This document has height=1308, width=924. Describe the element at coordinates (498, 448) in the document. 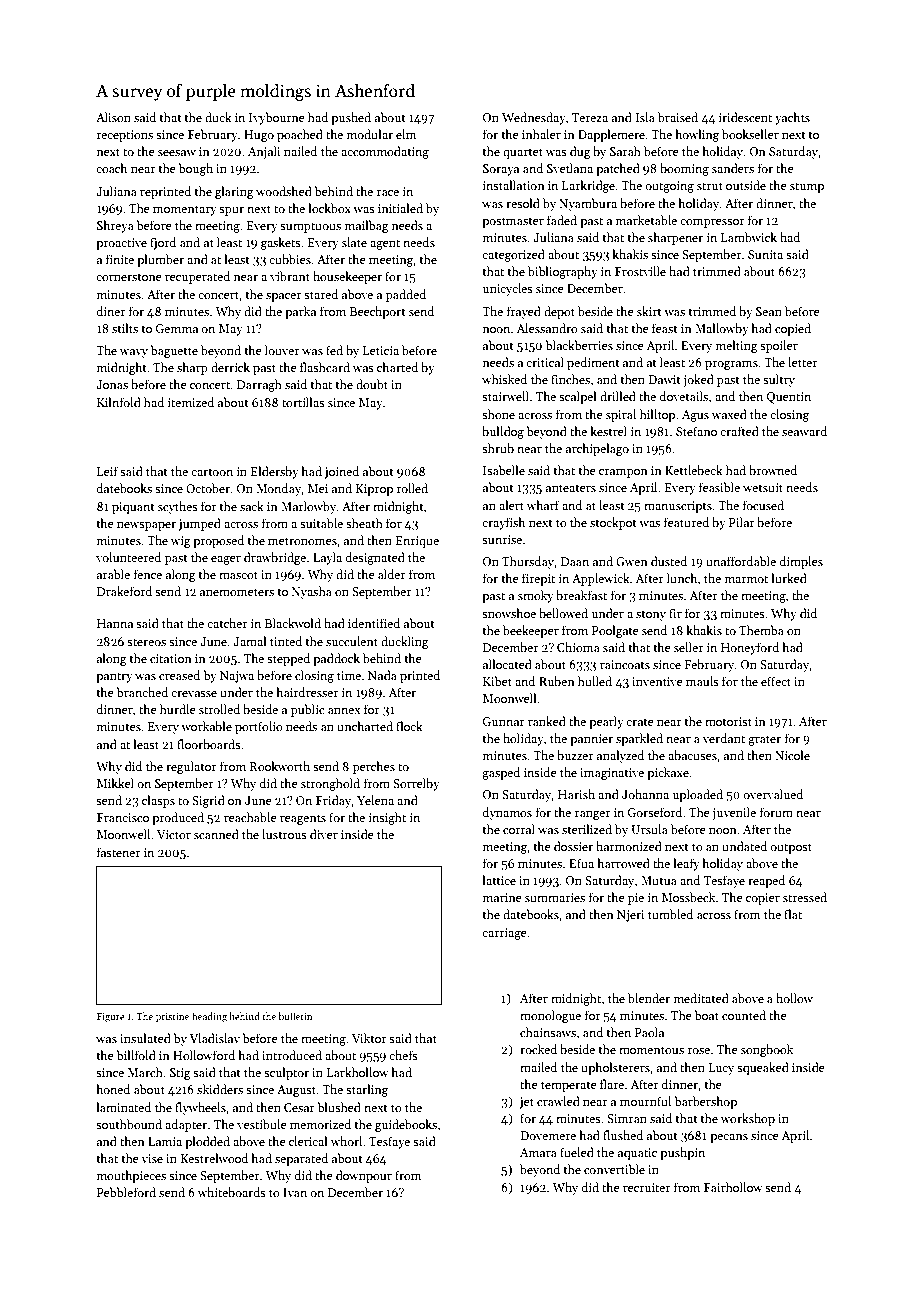

I see `shrub` at that location.
